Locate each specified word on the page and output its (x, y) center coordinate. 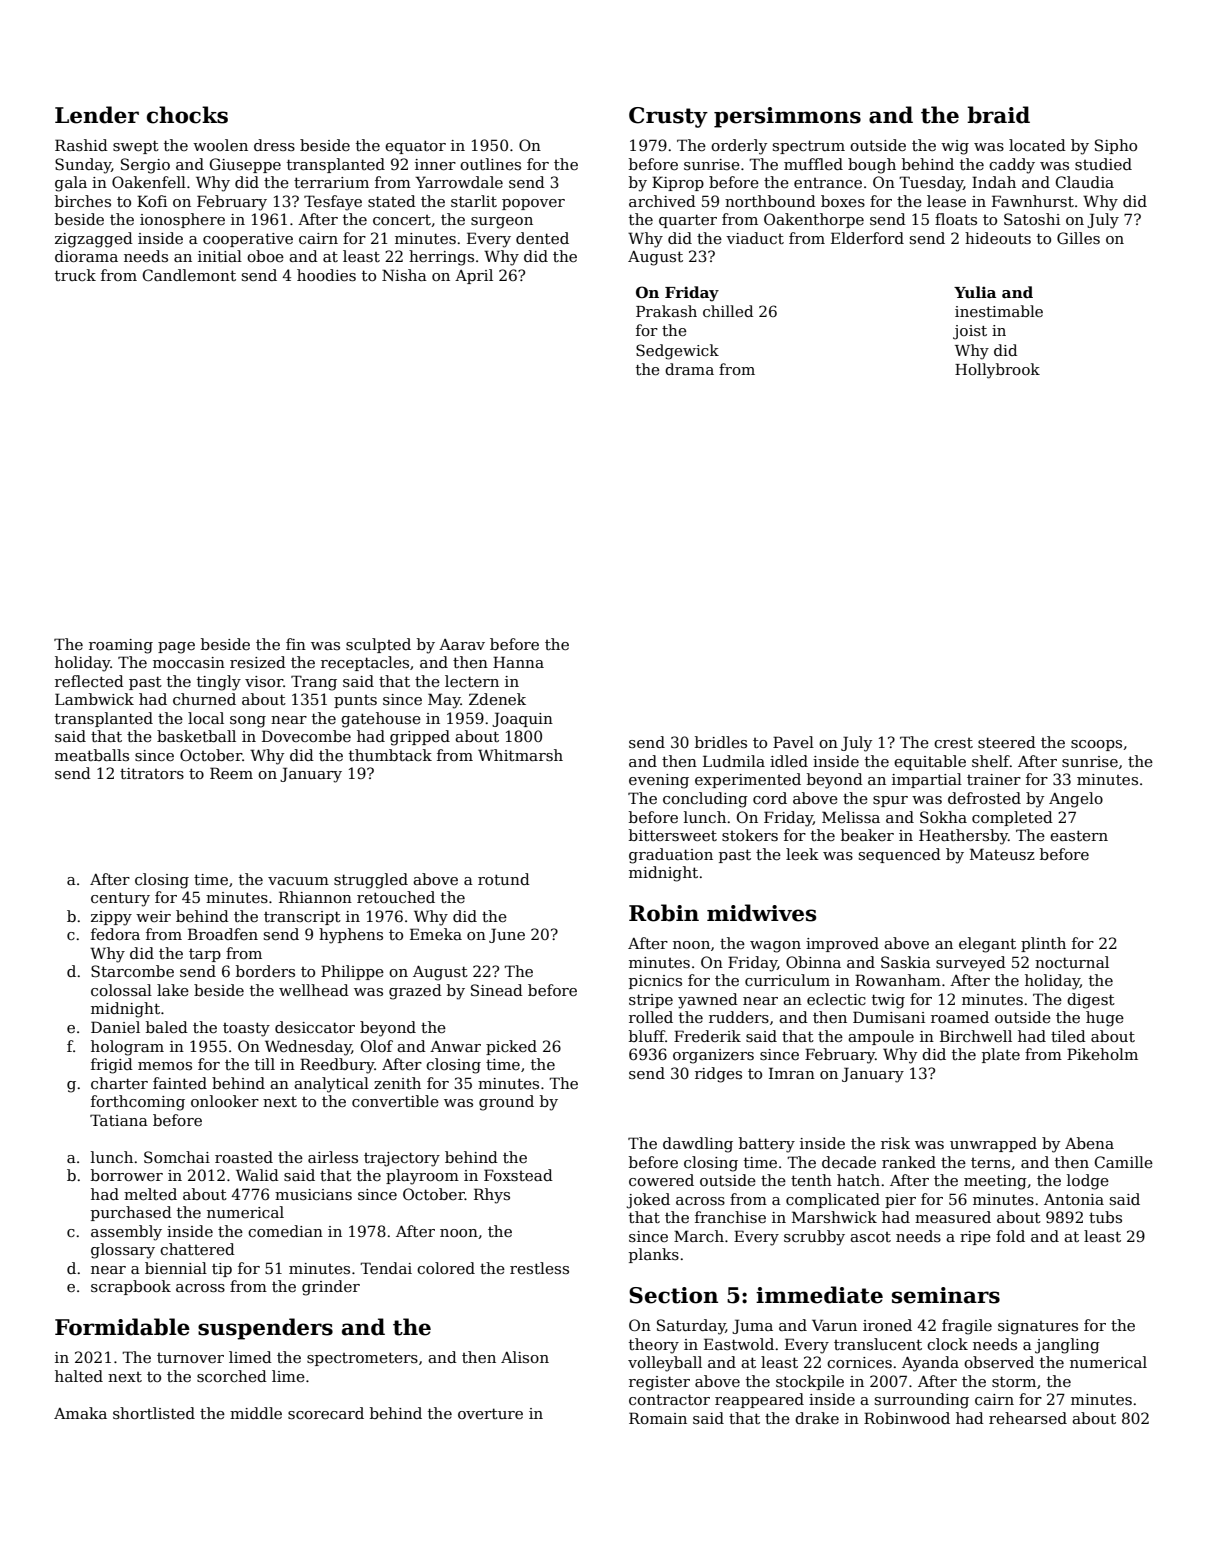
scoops (1096, 745)
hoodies (326, 275)
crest (953, 743)
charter (119, 1083)
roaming (121, 646)
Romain (658, 1418)
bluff (647, 1036)
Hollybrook (997, 371)
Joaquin (522, 719)
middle (256, 1413)
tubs (1105, 1217)
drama (689, 369)
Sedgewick (677, 352)
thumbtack (390, 755)
